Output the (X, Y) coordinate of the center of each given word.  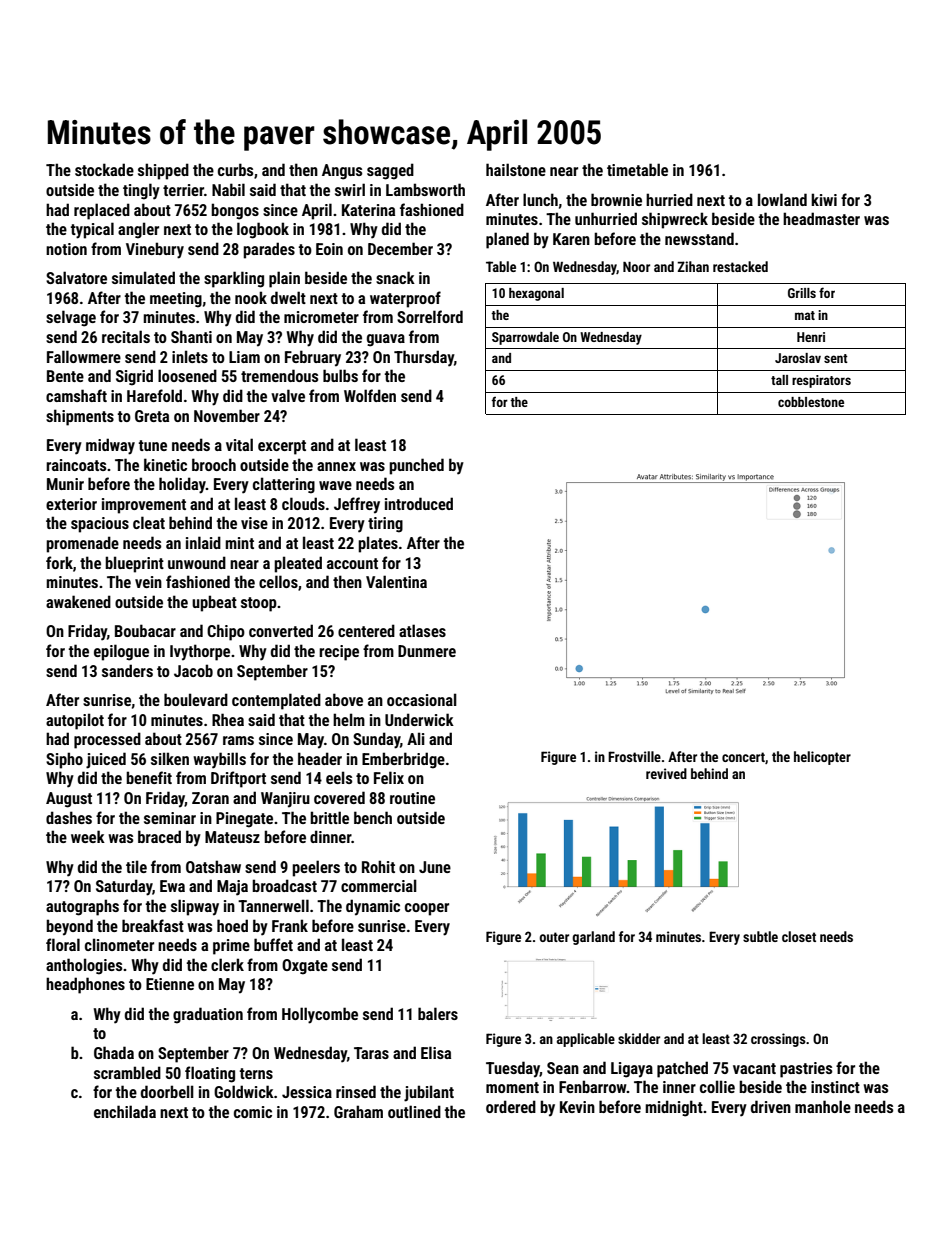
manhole (823, 1106)
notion (66, 249)
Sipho (64, 760)
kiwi (824, 199)
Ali (416, 738)
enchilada (125, 1111)
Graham (358, 1111)
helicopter (822, 758)
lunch (540, 199)
